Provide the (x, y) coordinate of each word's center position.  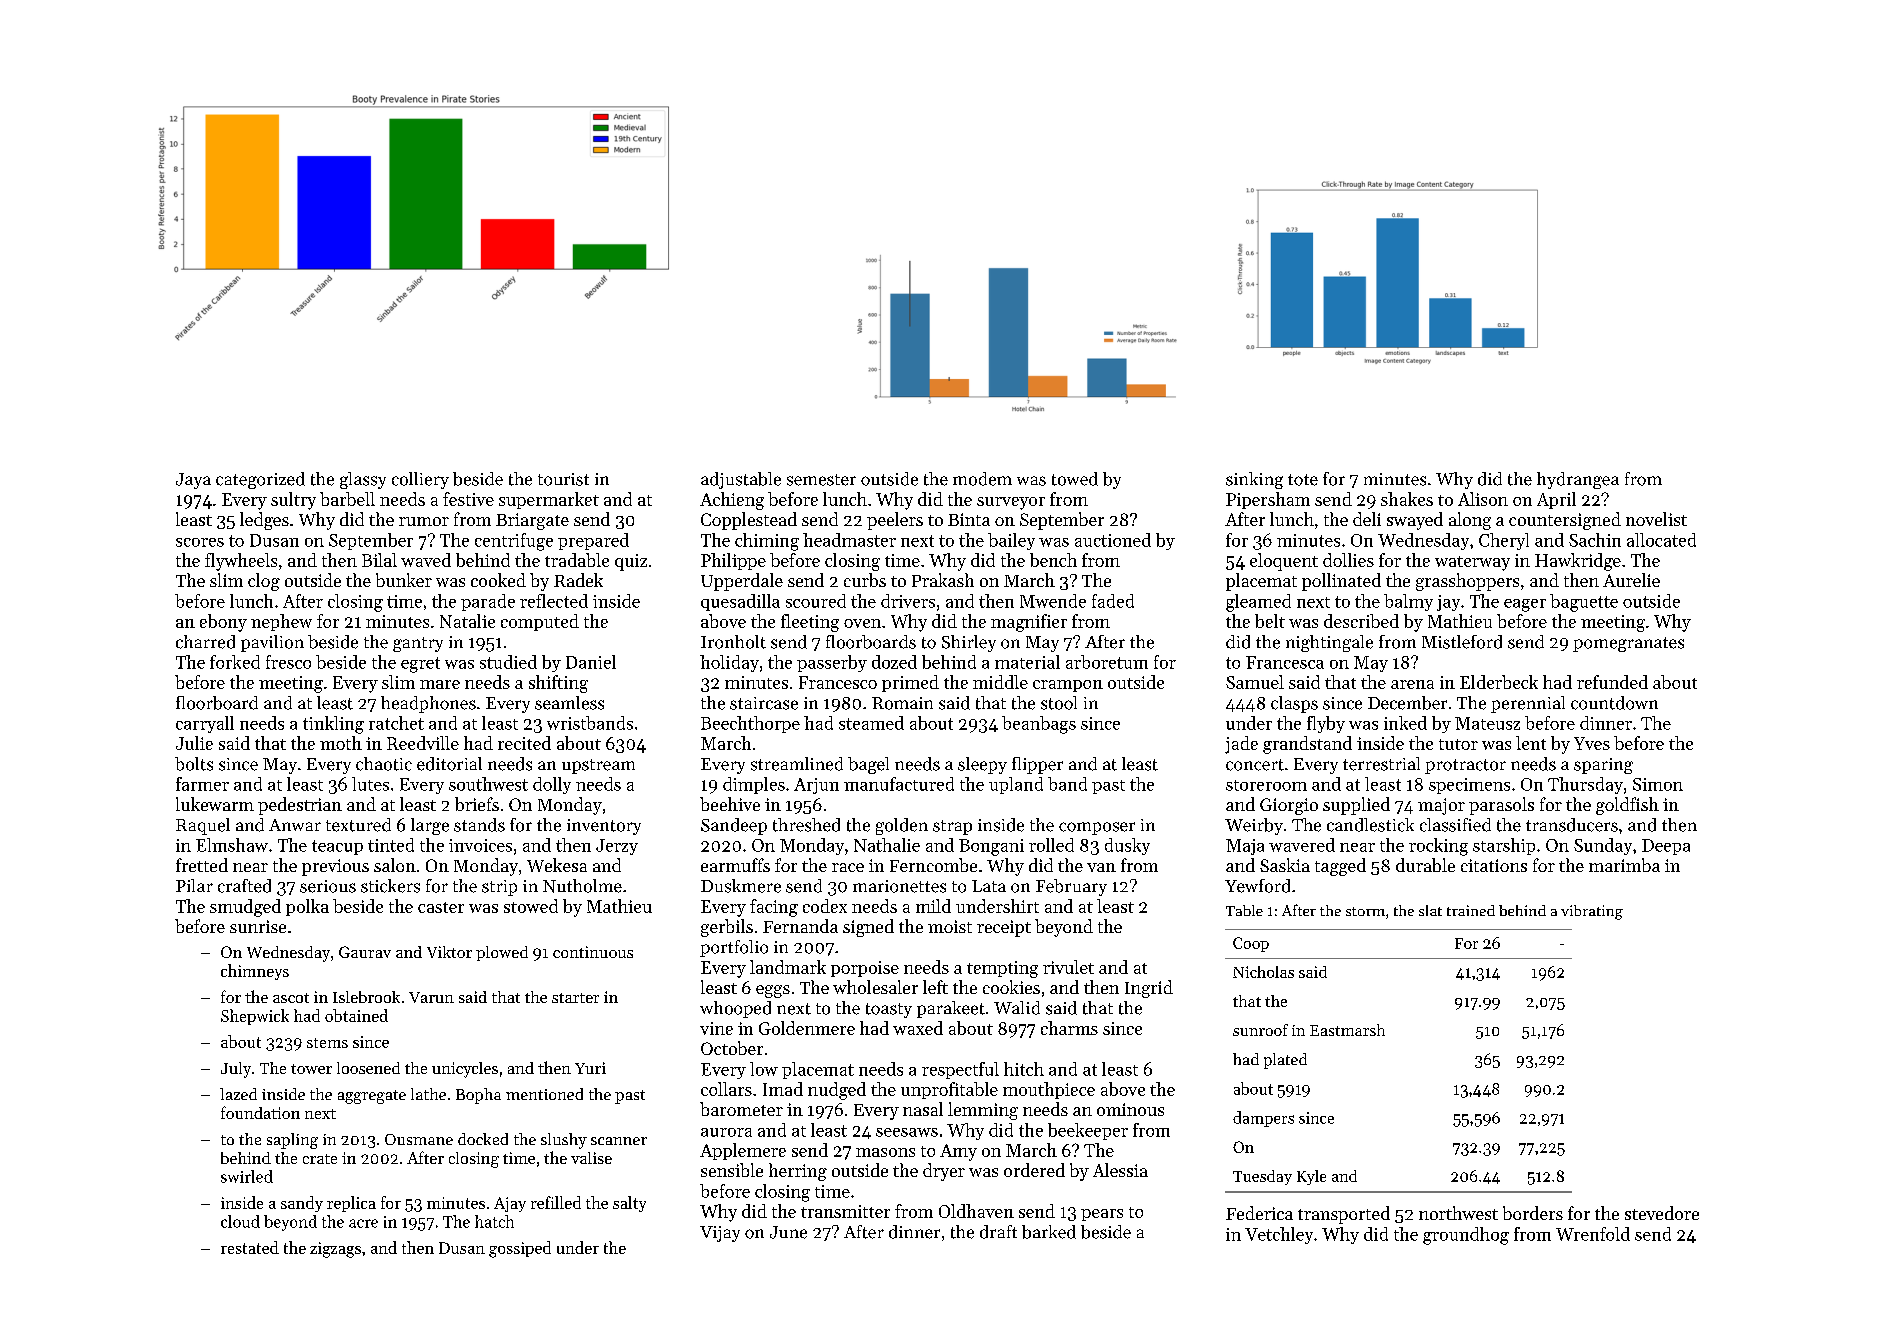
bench (1053, 560)
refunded (1612, 682)
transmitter (845, 1211)
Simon (1658, 784)
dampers (1263, 1119)
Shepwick (255, 1017)
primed (910, 683)
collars (726, 1089)
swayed (1415, 521)
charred (205, 642)
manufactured (899, 784)
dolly (552, 785)
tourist (563, 479)
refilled (556, 1202)
